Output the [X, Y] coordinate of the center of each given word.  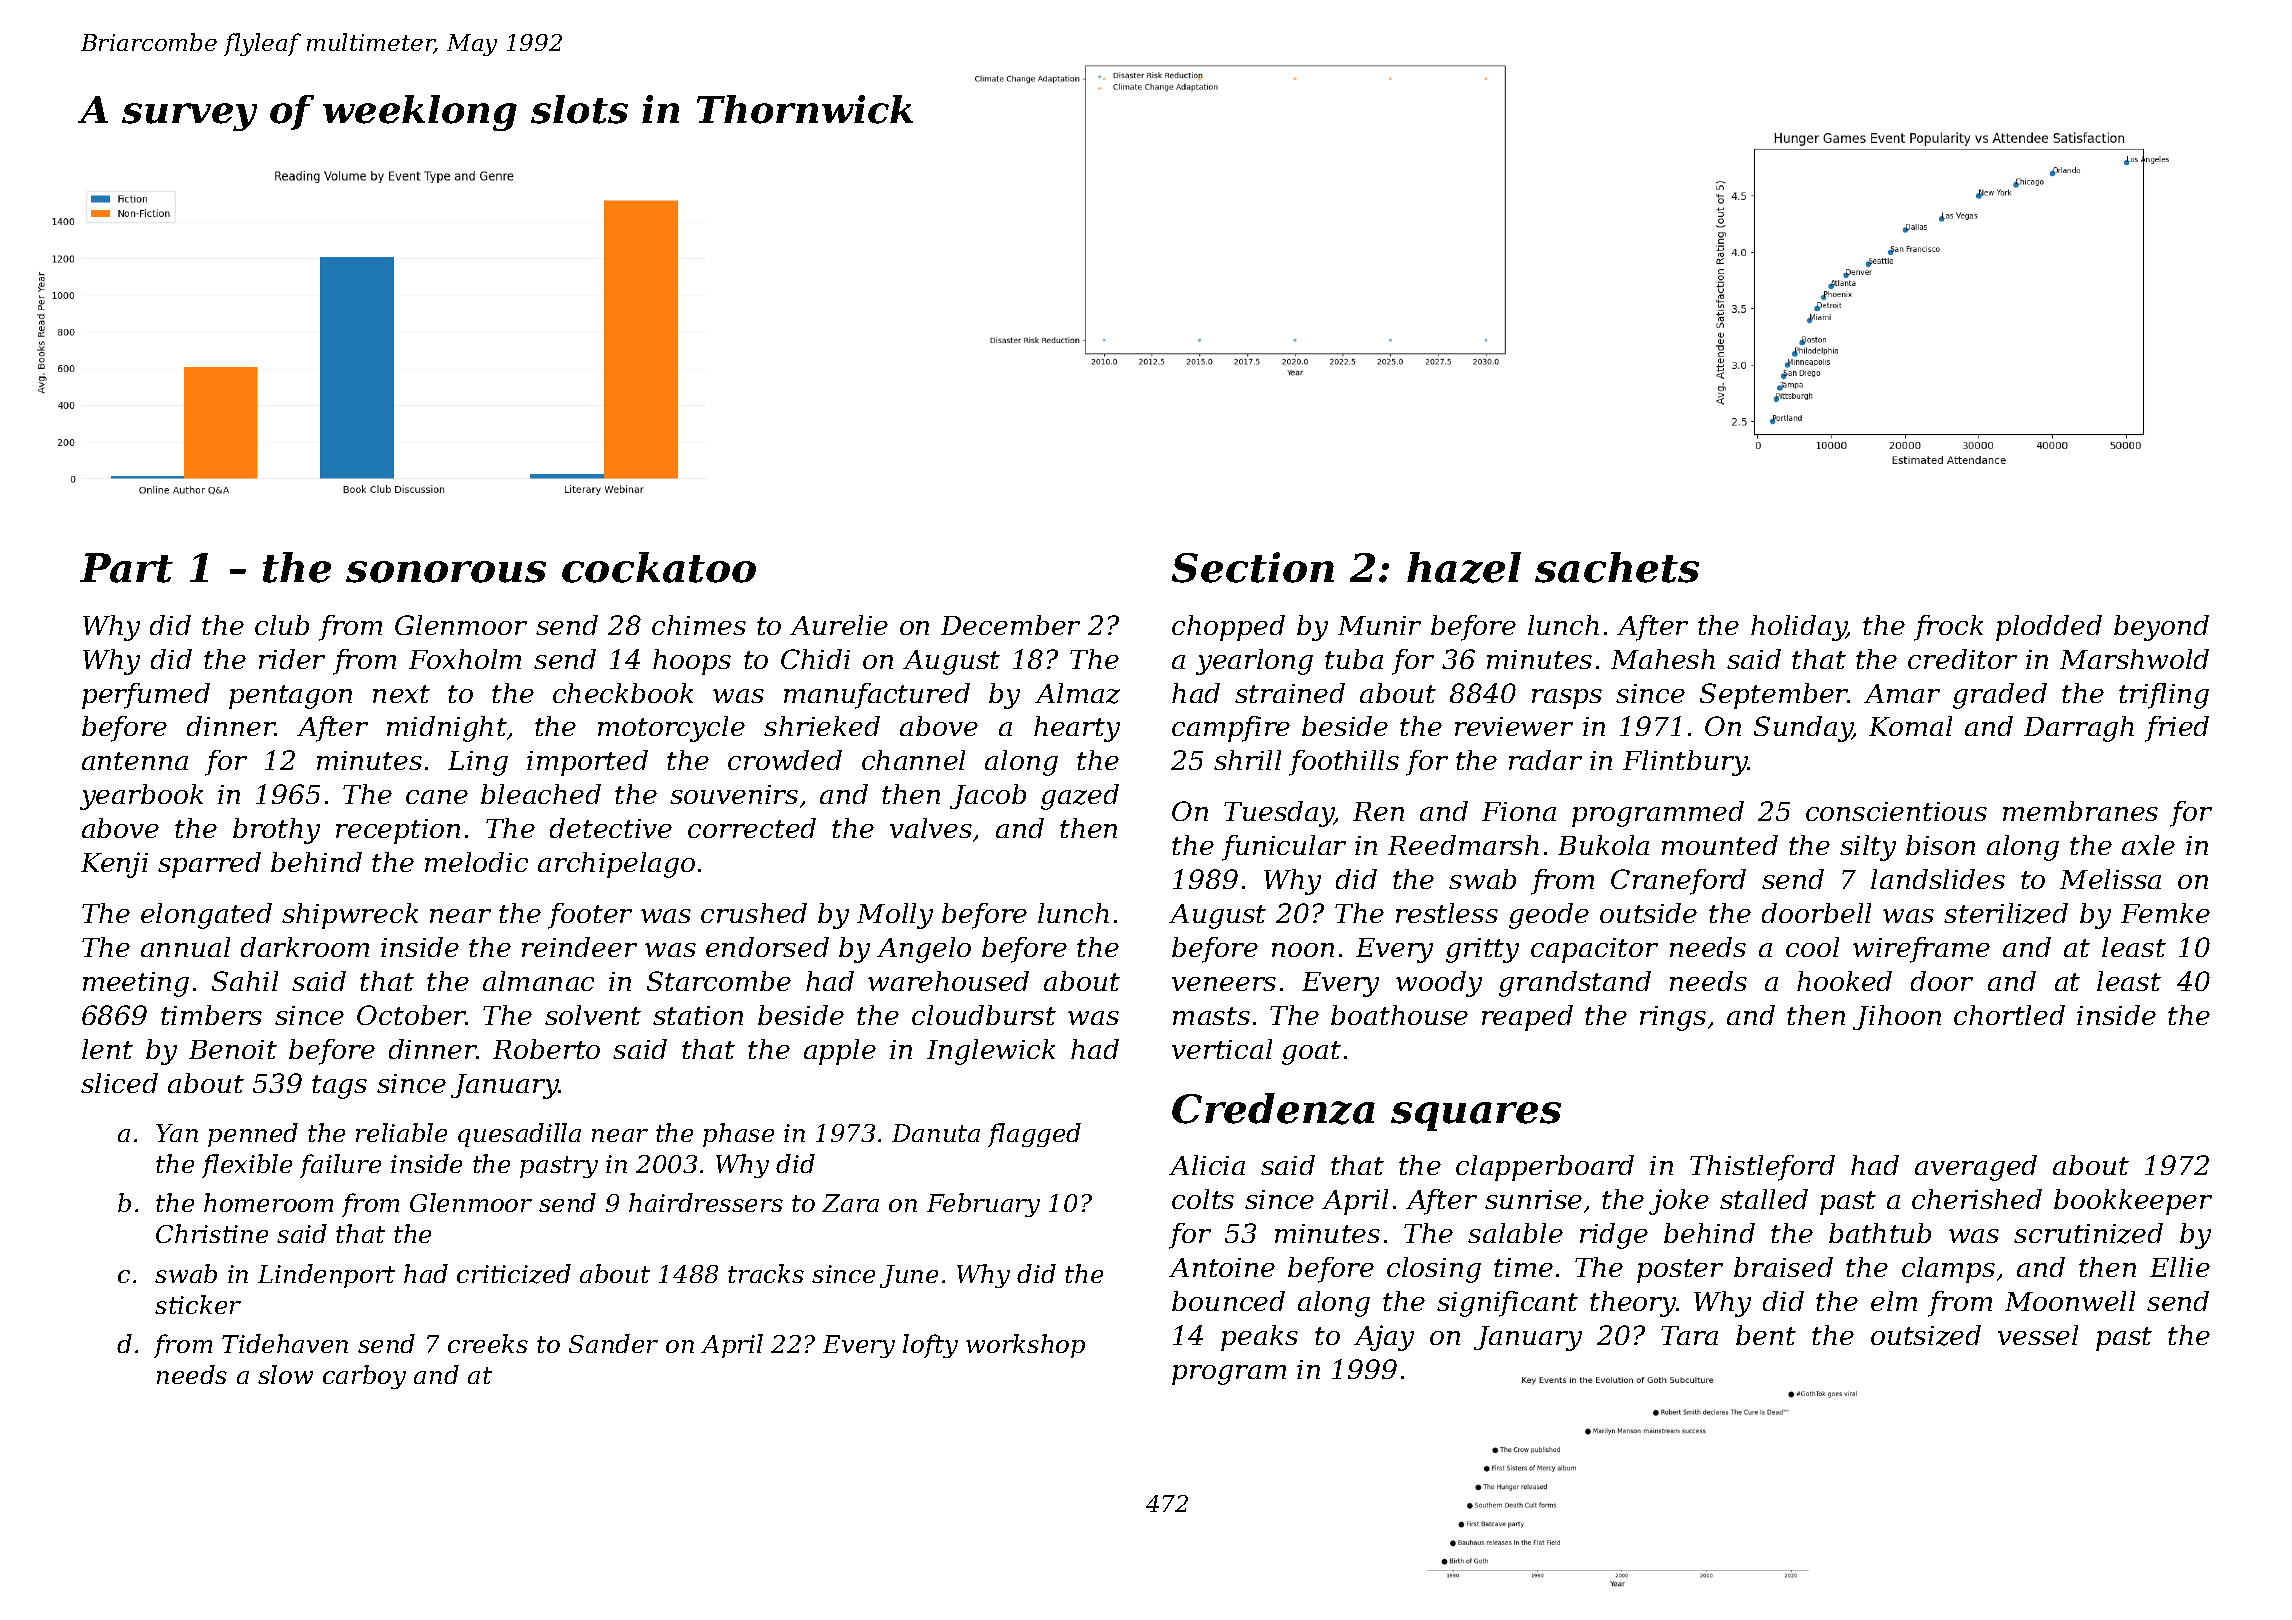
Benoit [233, 1049]
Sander [613, 1343]
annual [185, 947]
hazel [1464, 568]
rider [292, 659]
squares [1476, 1116]
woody [1439, 984]
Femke [2165, 913]
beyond [2161, 628]
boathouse [1399, 1015]
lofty [930, 1346]
